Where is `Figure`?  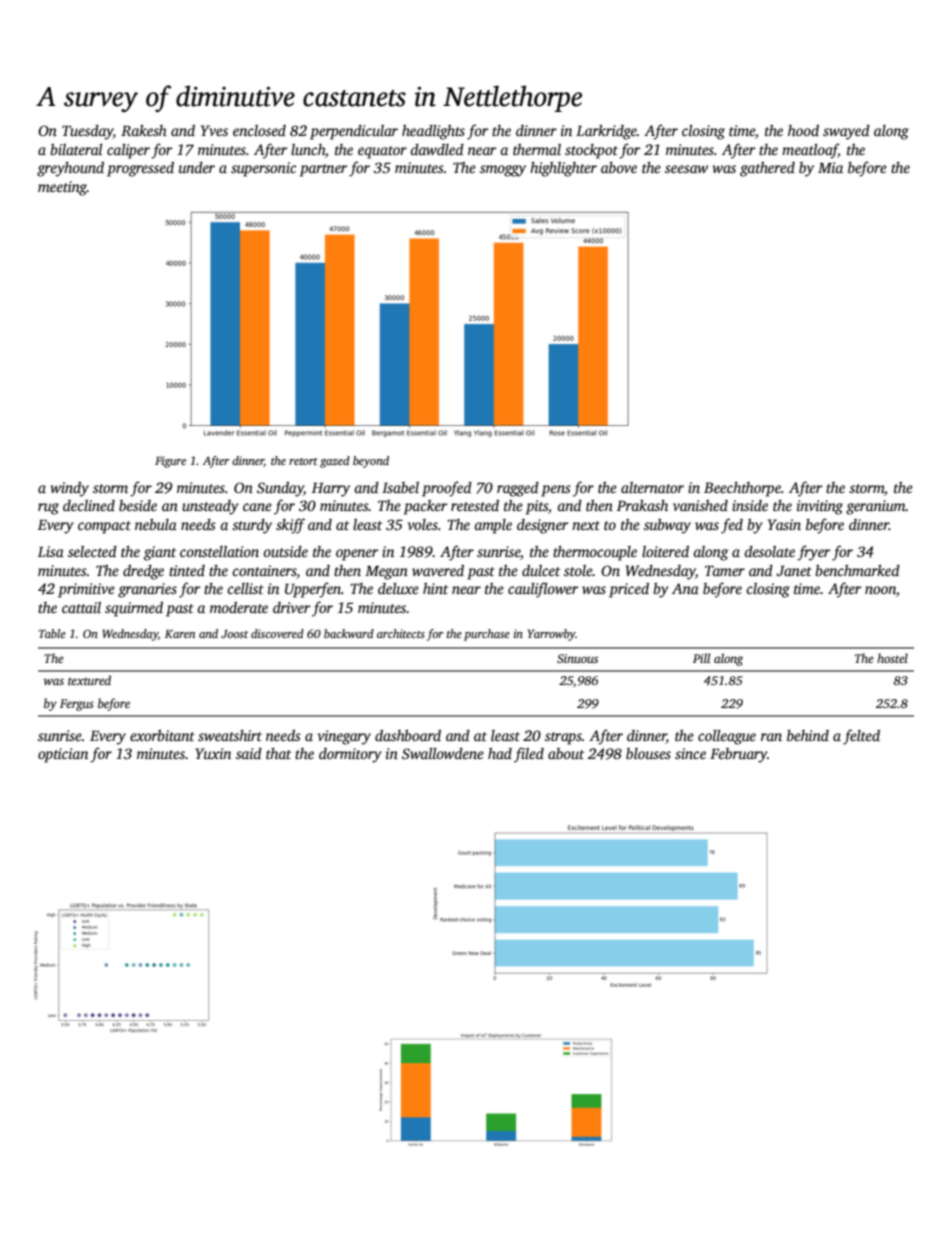 Figure is located at coordinates (170, 462).
